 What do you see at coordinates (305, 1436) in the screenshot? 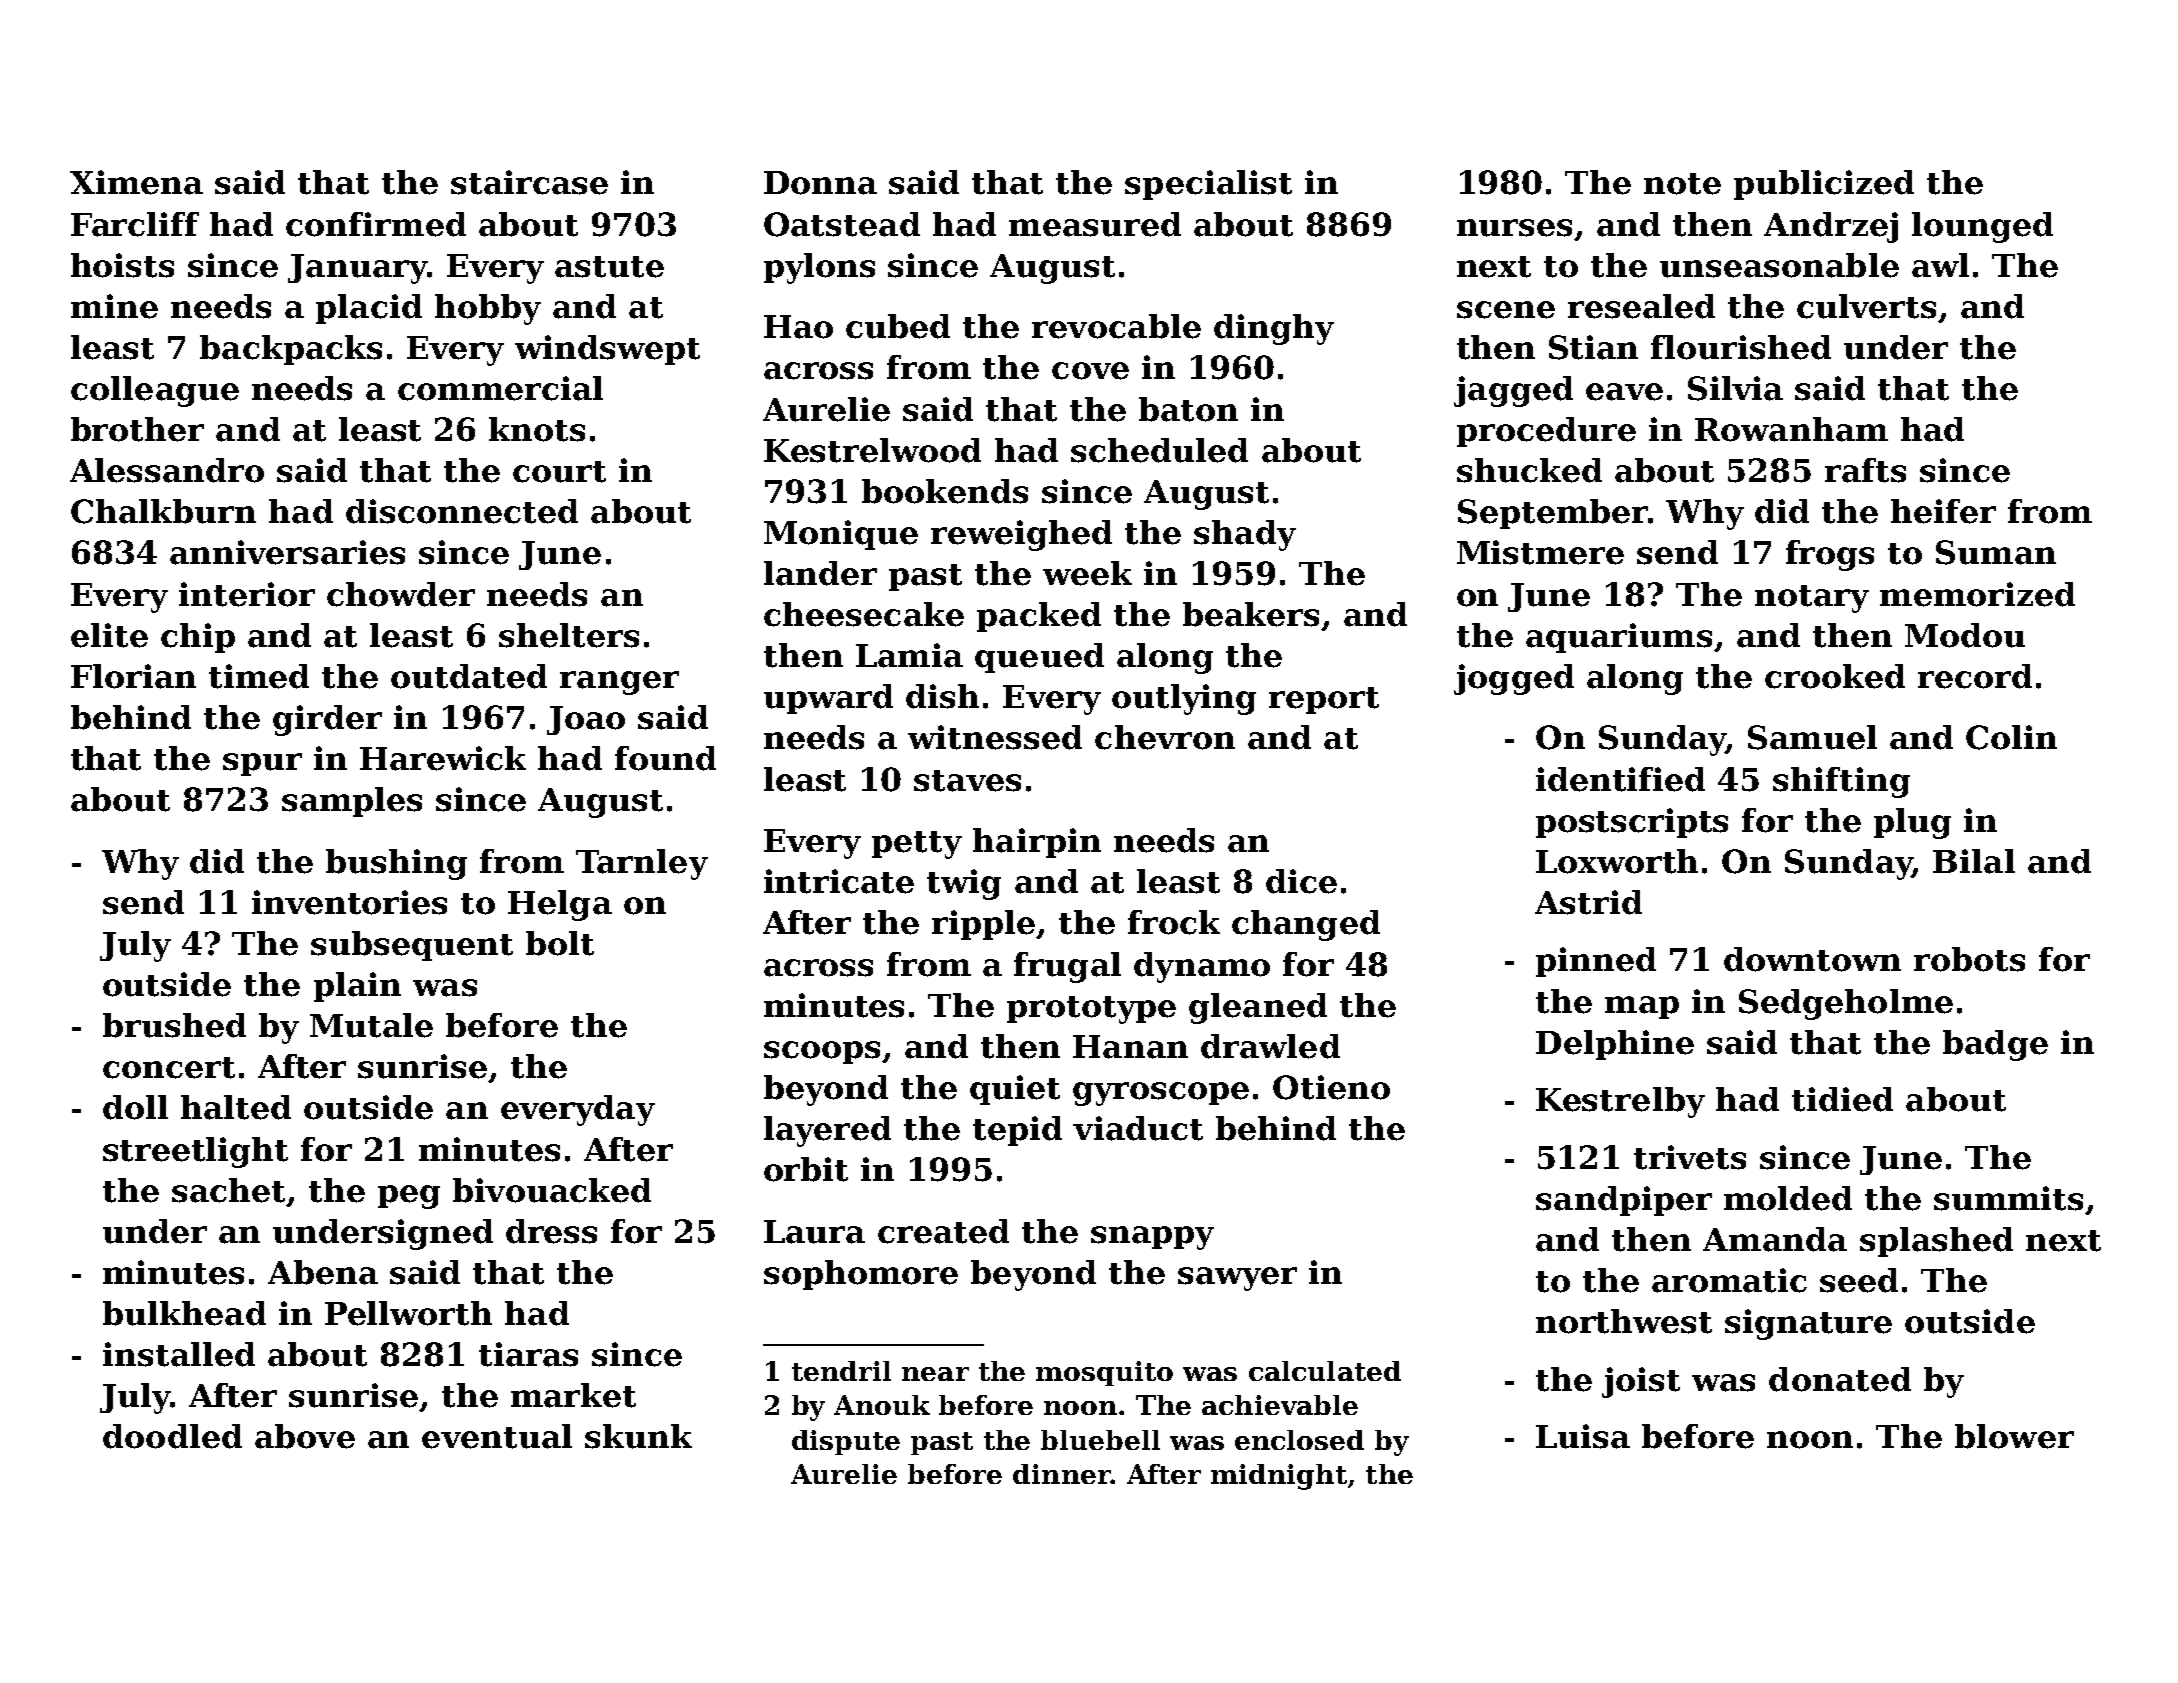
I see `above` at bounding box center [305, 1436].
